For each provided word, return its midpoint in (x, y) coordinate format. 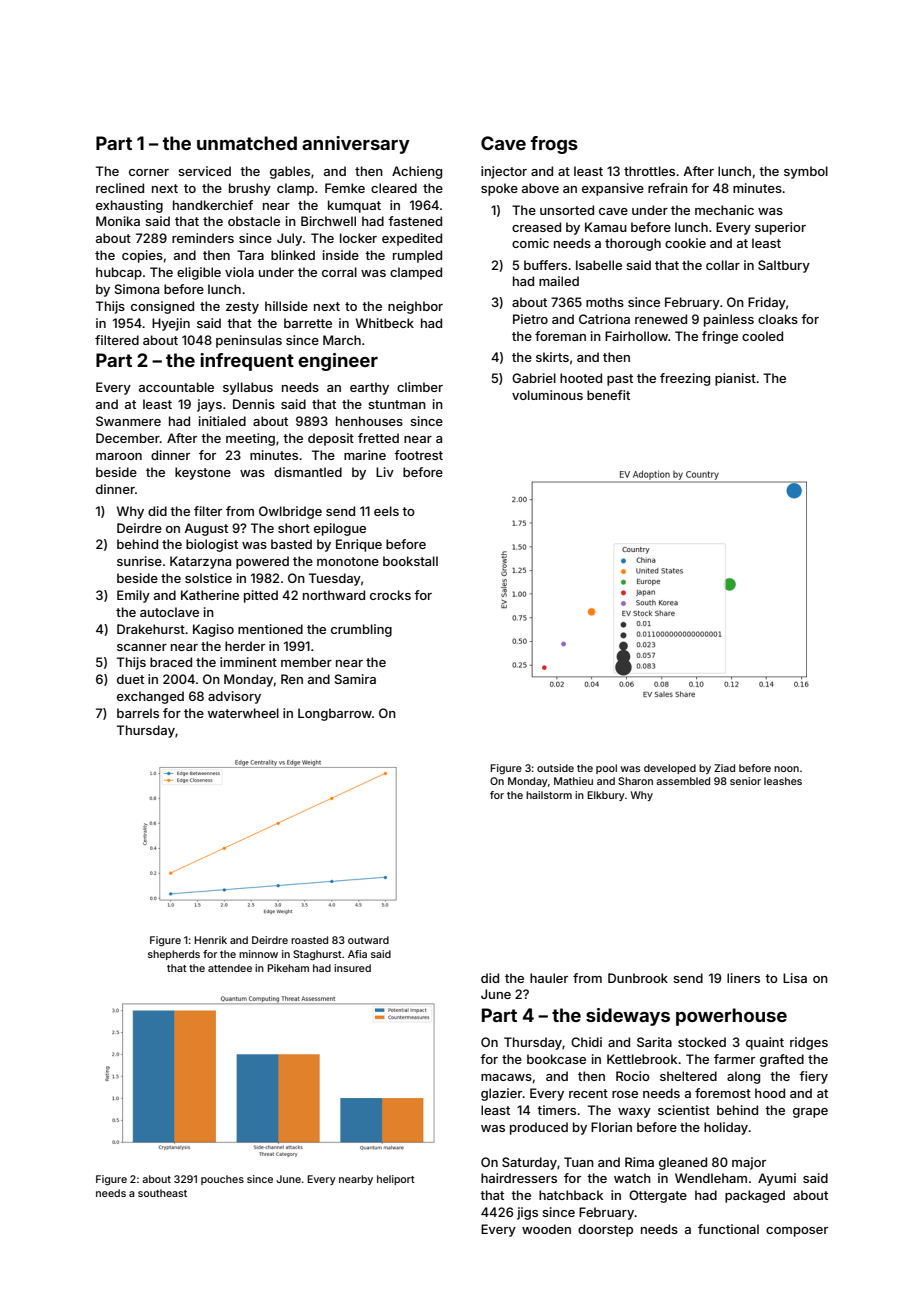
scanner (142, 647)
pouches (222, 1180)
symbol (806, 172)
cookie (685, 243)
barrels (138, 713)
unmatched (247, 143)
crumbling (361, 630)
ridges (809, 1043)
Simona (137, 289)
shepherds (174, 955)
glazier (501, 1094)
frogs (554, 145)
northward (334, 595)
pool (606, 769)
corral (339, 272)
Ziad (724, 768)
